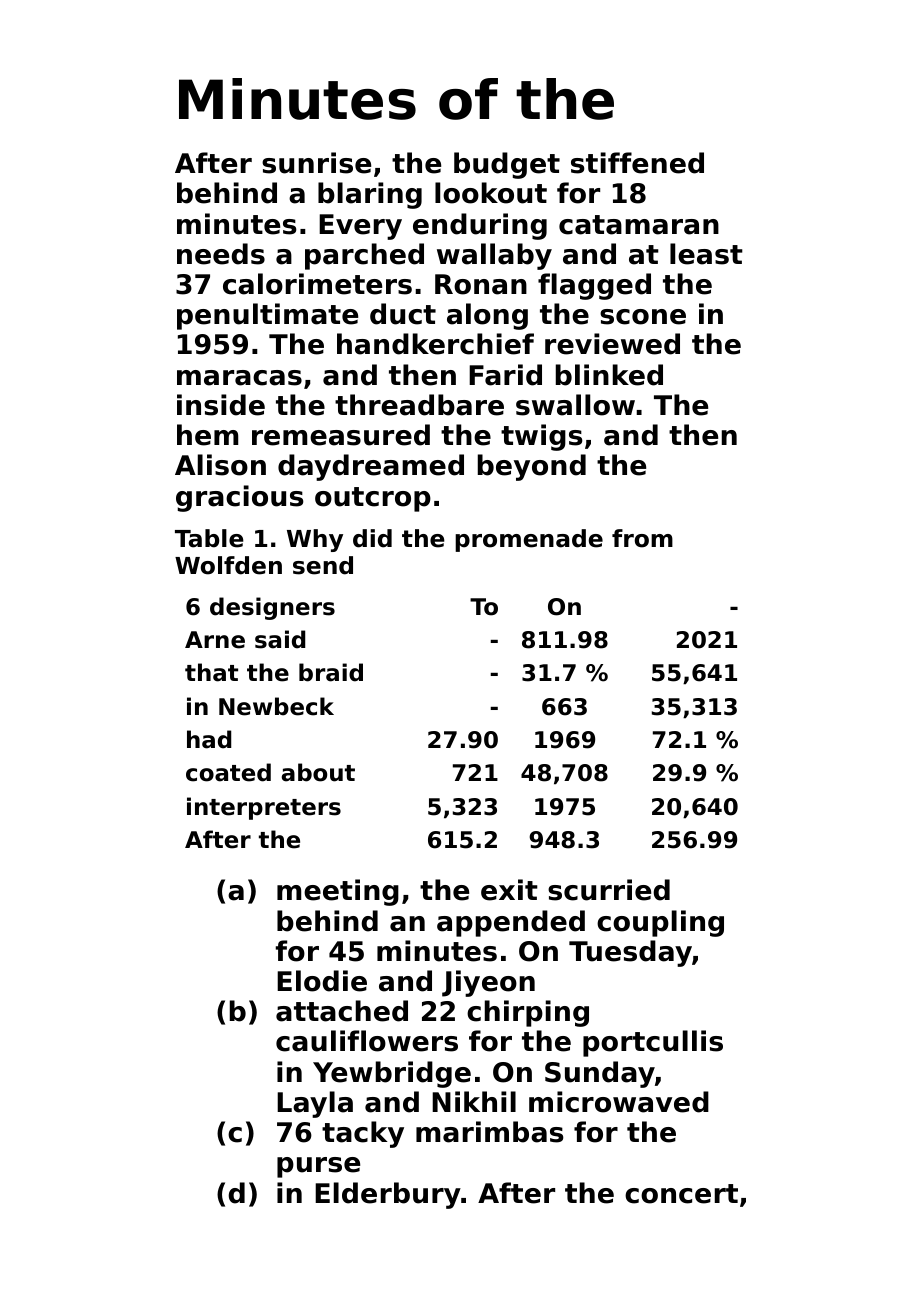  What do you see at coordinates (372, 538) in the document?
I see `did` at bounding box center [372, 538].
